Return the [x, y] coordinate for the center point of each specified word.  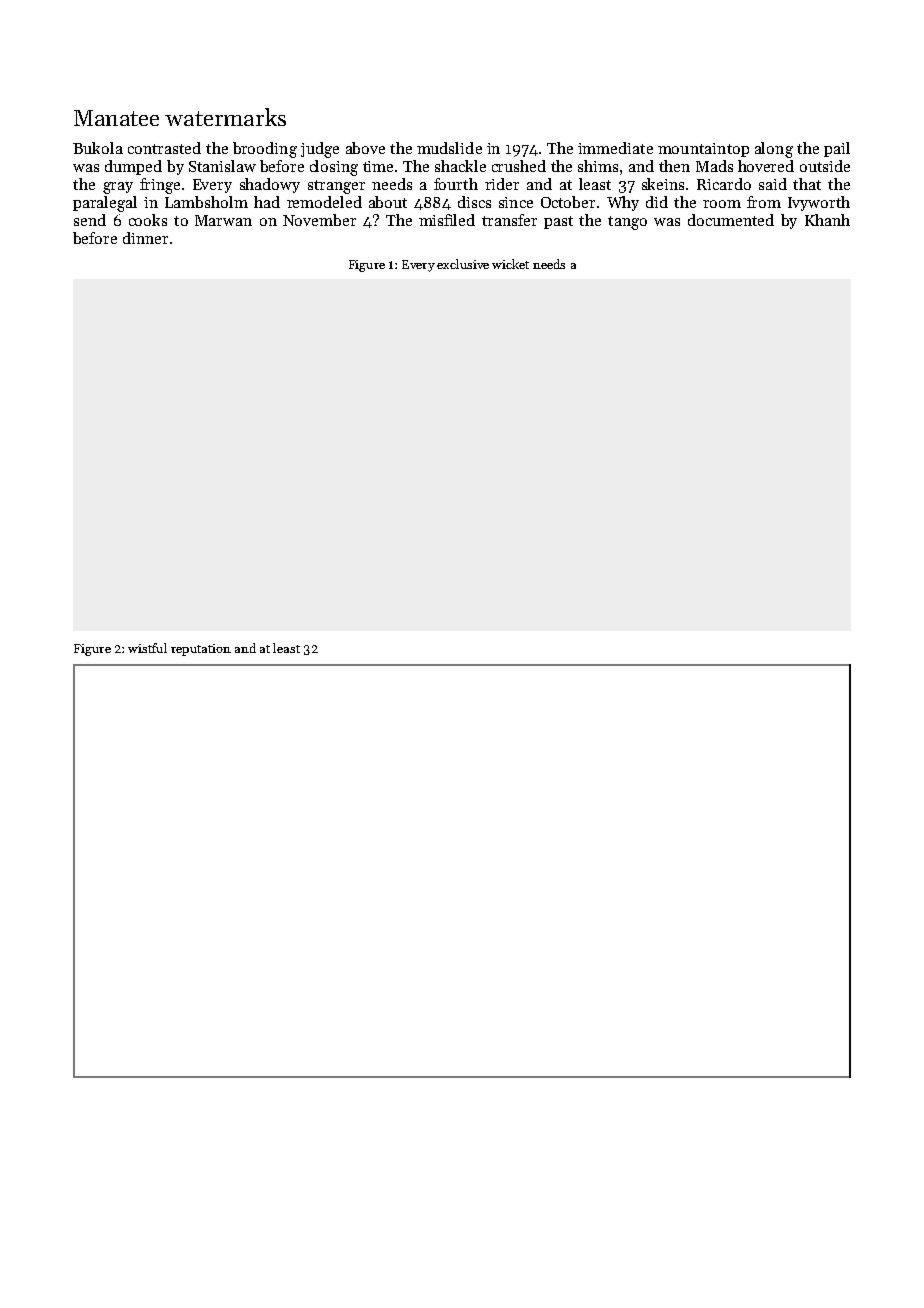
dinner [145, 238]
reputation [201, 650]
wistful [147, 648]
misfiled [447, 220]
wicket [510, 264]
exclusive [463, 264]
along [774, 150]
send [90, 220]
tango [627, 223]
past [558, 222]
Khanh [827, 220]
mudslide [449, 148]
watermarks [225, 117]
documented [731, 220]
